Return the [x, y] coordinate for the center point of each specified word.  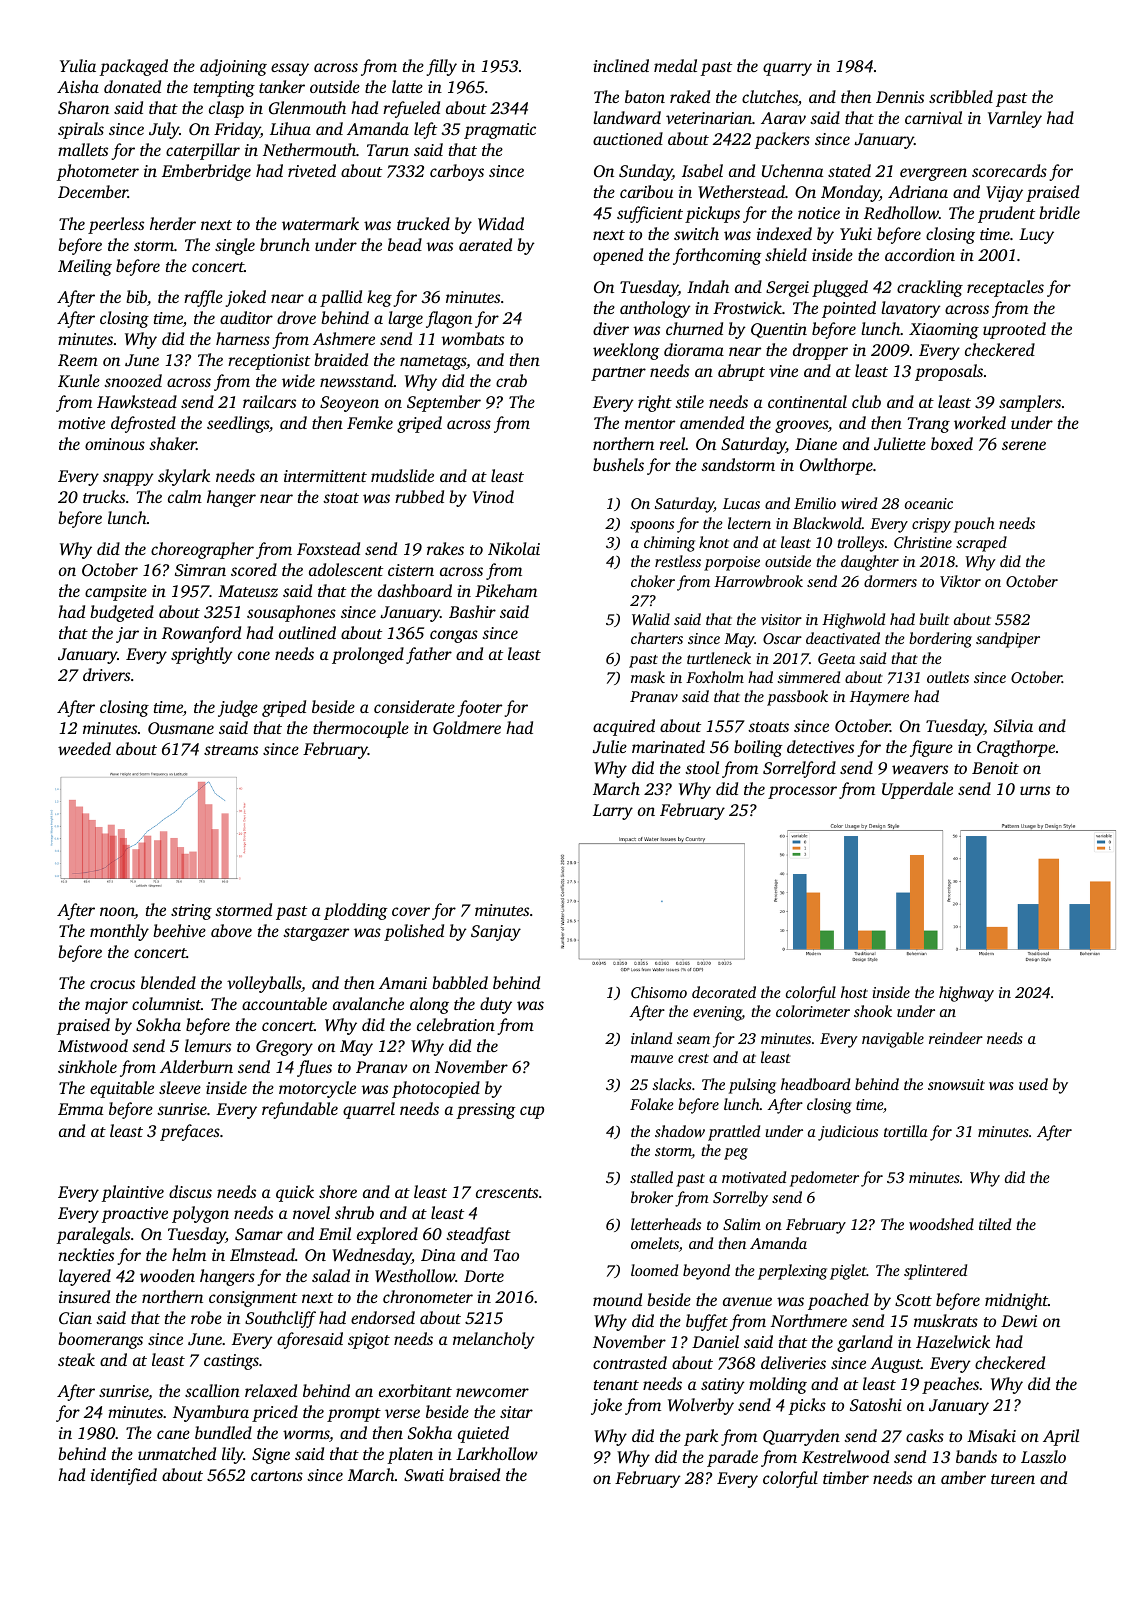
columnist [166, 1003]
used [1033, 1084]
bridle [1059, 212]
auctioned [628, 138]
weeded [84, 748]
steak [76, 1359]
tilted [995, 1224]
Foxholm [715, 677]
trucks [104, 496]
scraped [981, 544]
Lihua [290, 128]
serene [1024, 445]
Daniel [715, 1341]
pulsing [752, 1086]
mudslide [402, 475]
